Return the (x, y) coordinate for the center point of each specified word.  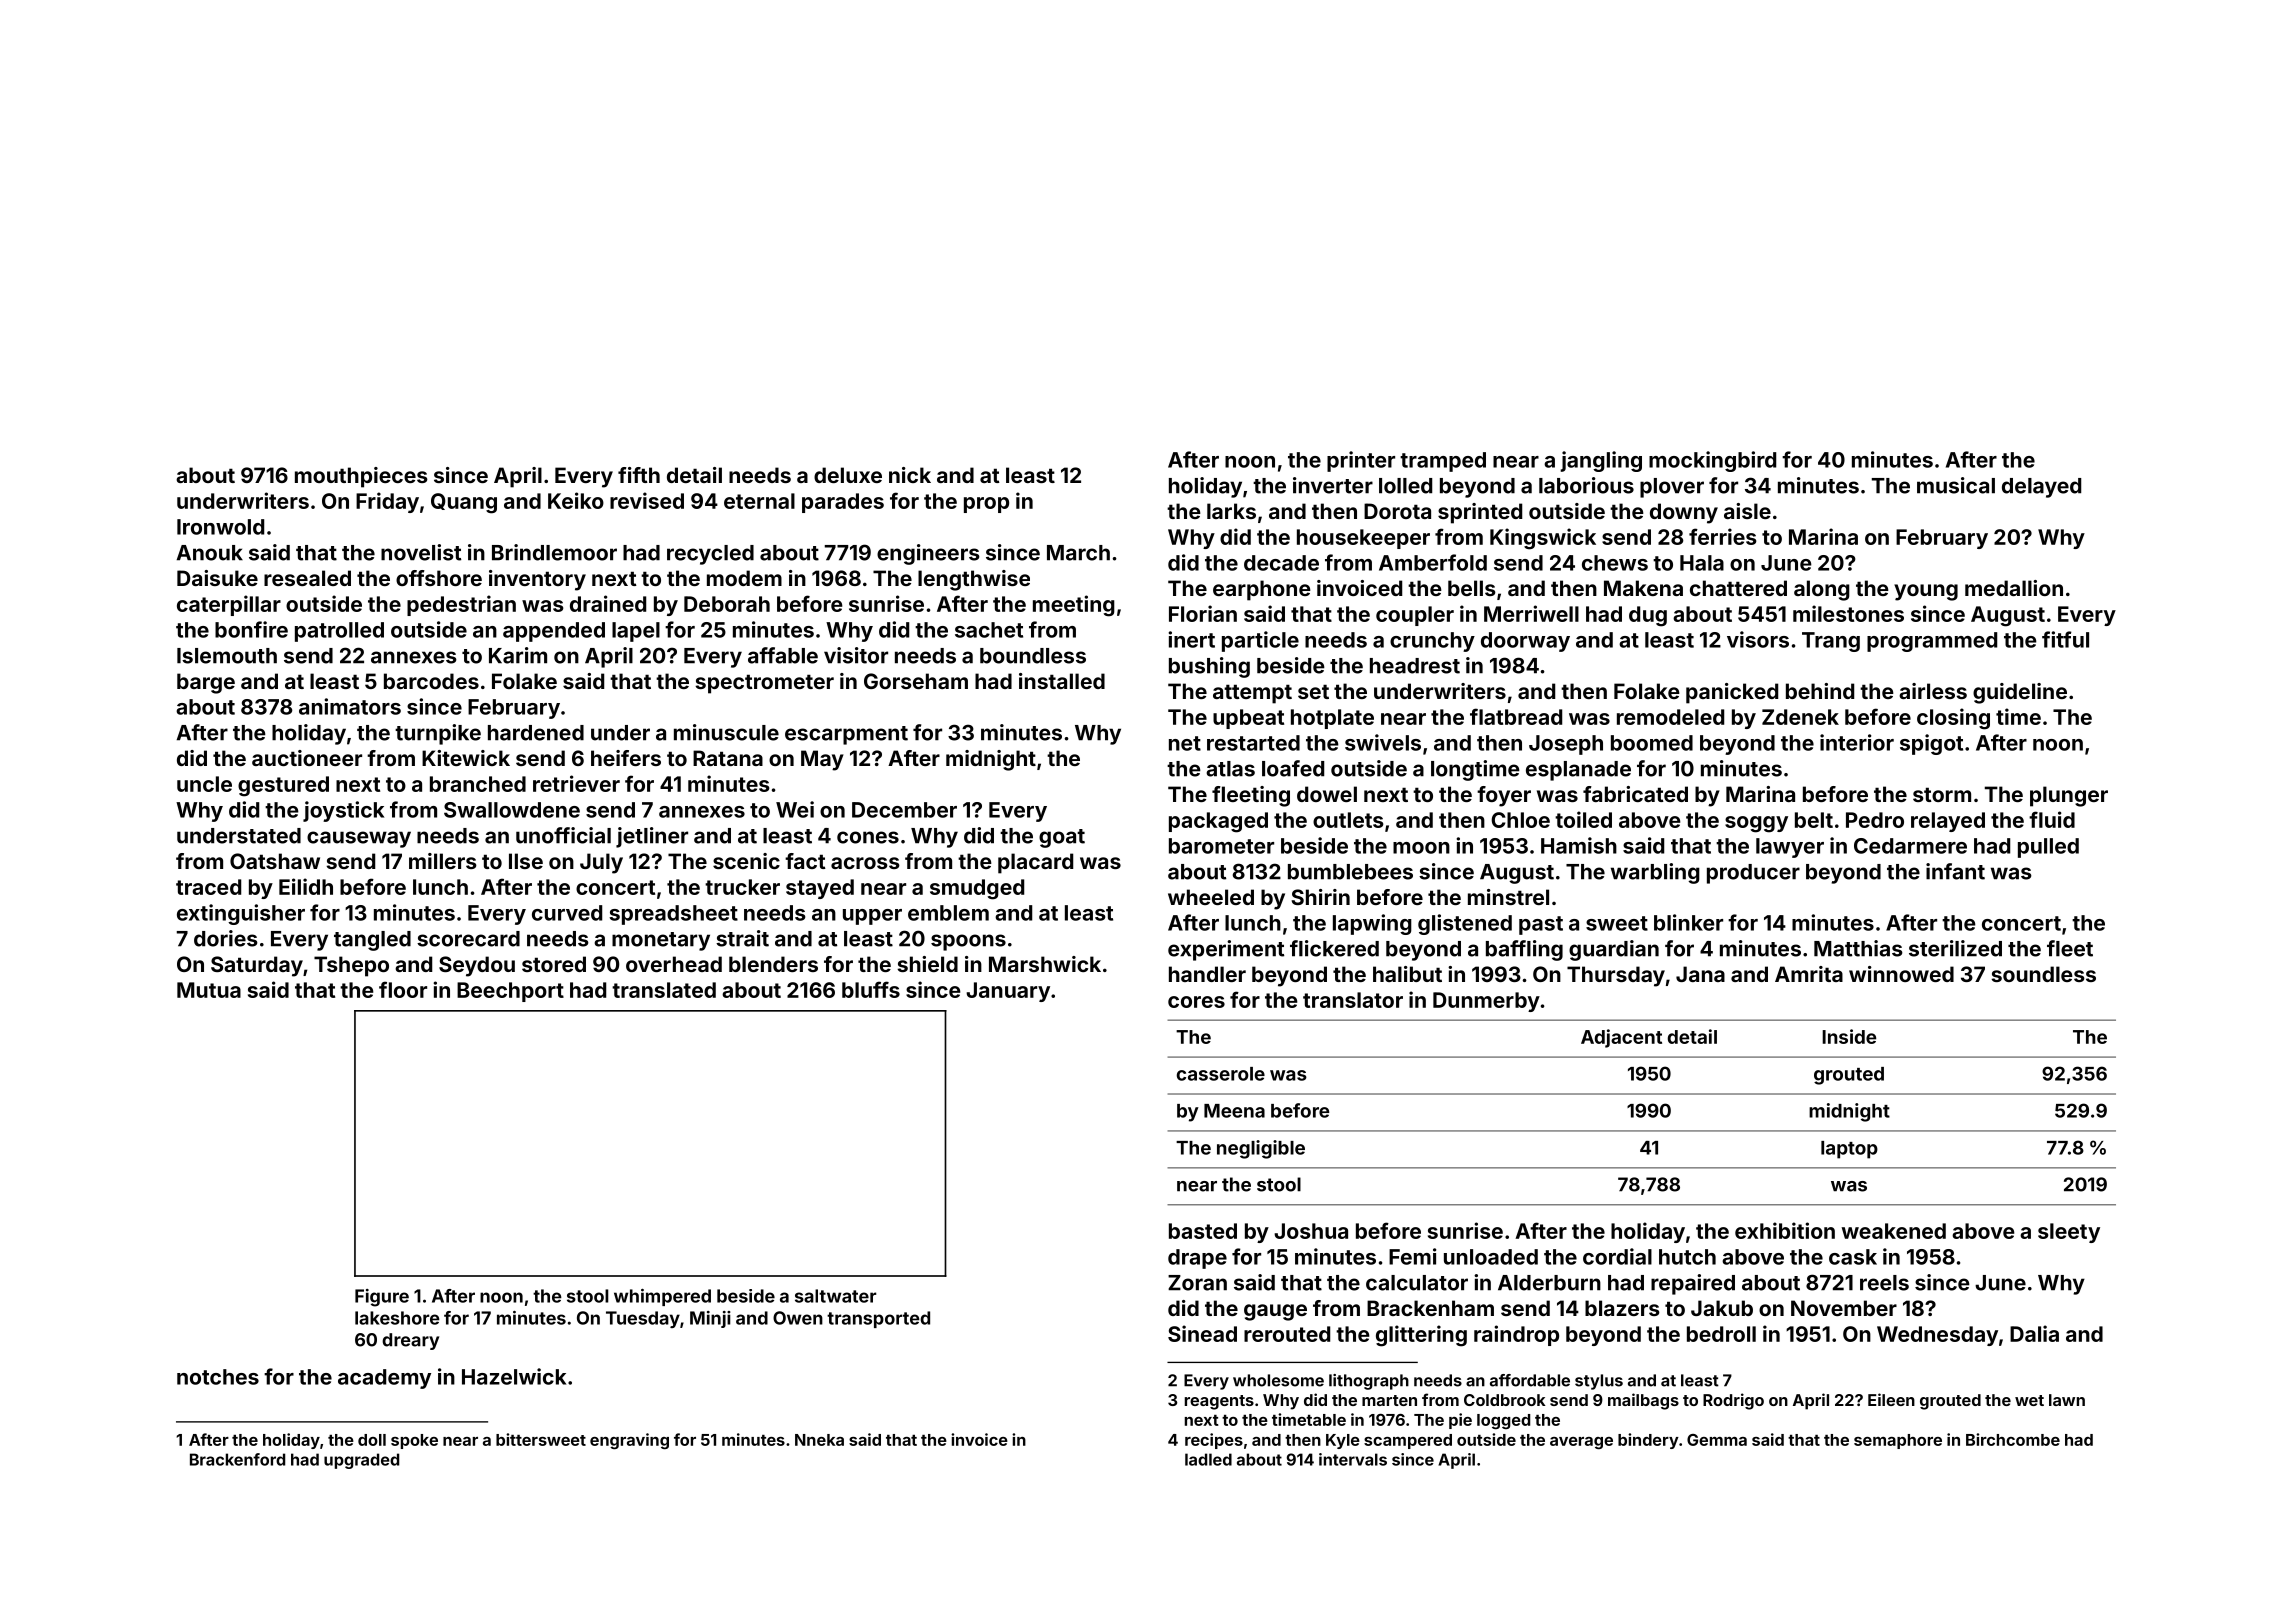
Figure (382, 1298)
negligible (1261, 1149)
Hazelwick (514, 1376)
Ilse (526, 861)
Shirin (1320, 897)
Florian (1203, 613)
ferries (1723, 536)
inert (1192, 639)
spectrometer (764, 684)
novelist (421, 552)
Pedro (1875, 820)
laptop (1849, 1150)
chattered (1738, 588)
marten (1389, 1400)
